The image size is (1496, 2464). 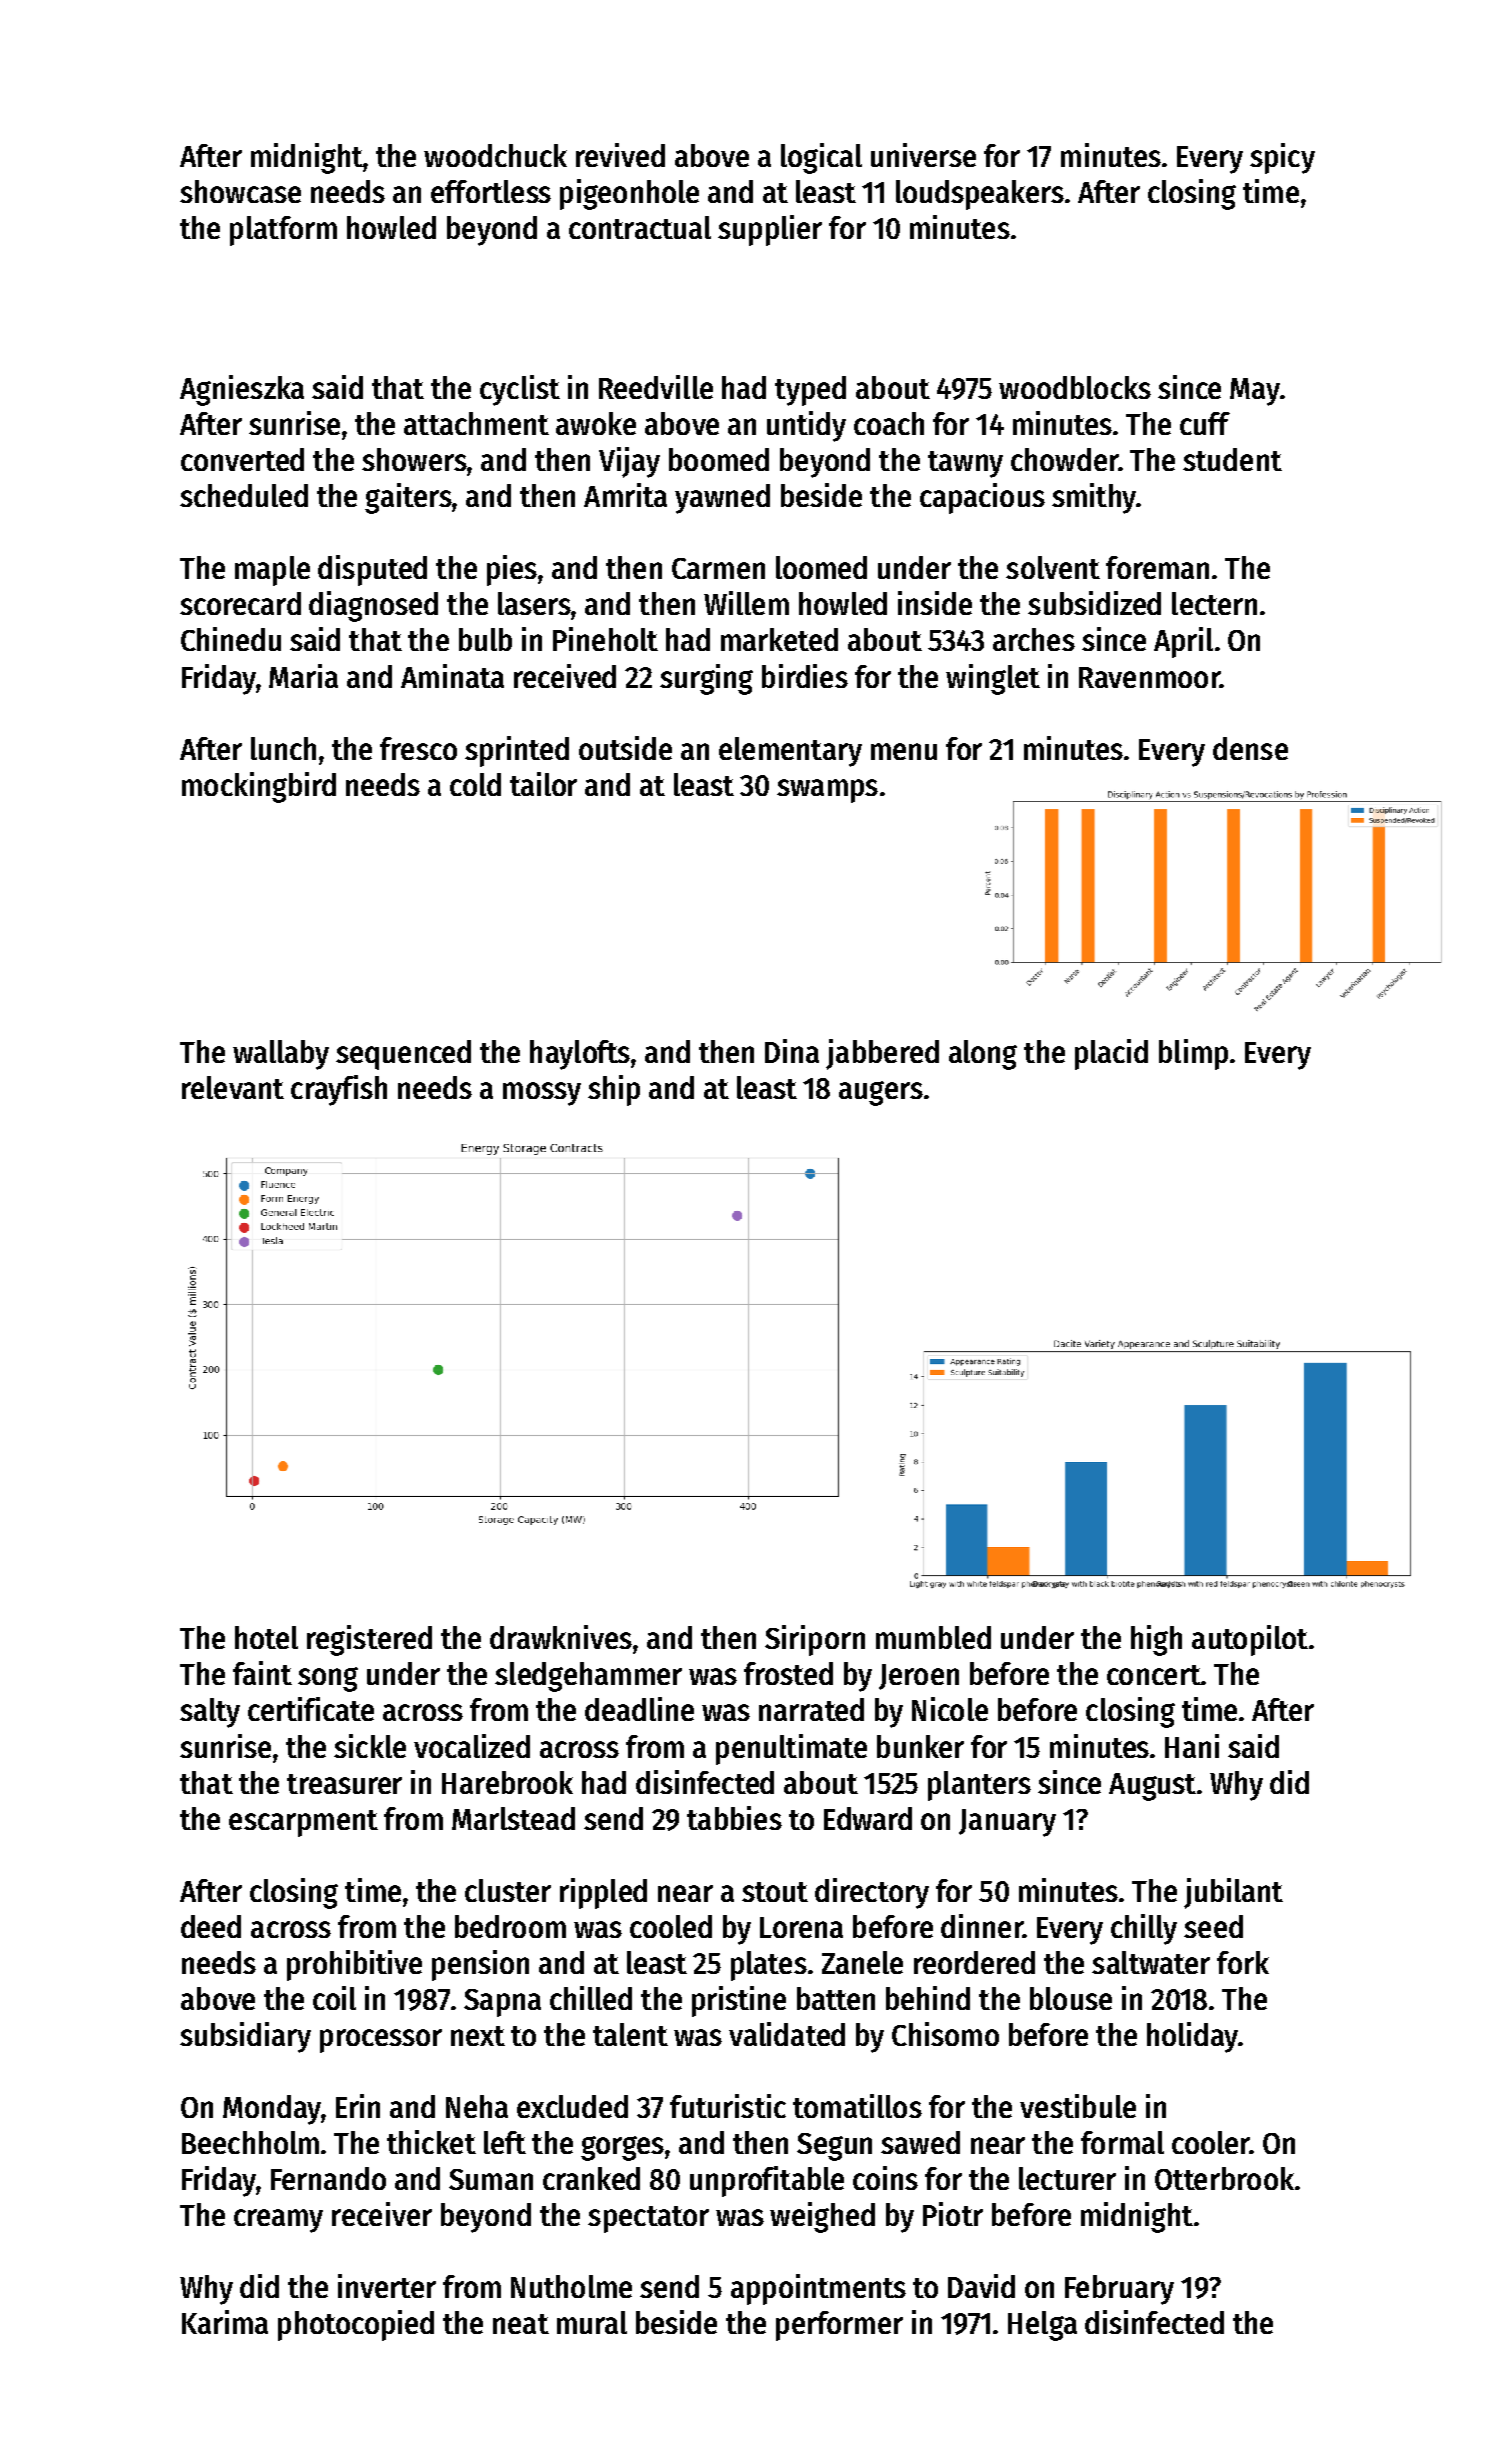 What do you see at coordinates (920, 1746) in the screenshot?
I see `bunker` at bounding box center [920, 1746].
